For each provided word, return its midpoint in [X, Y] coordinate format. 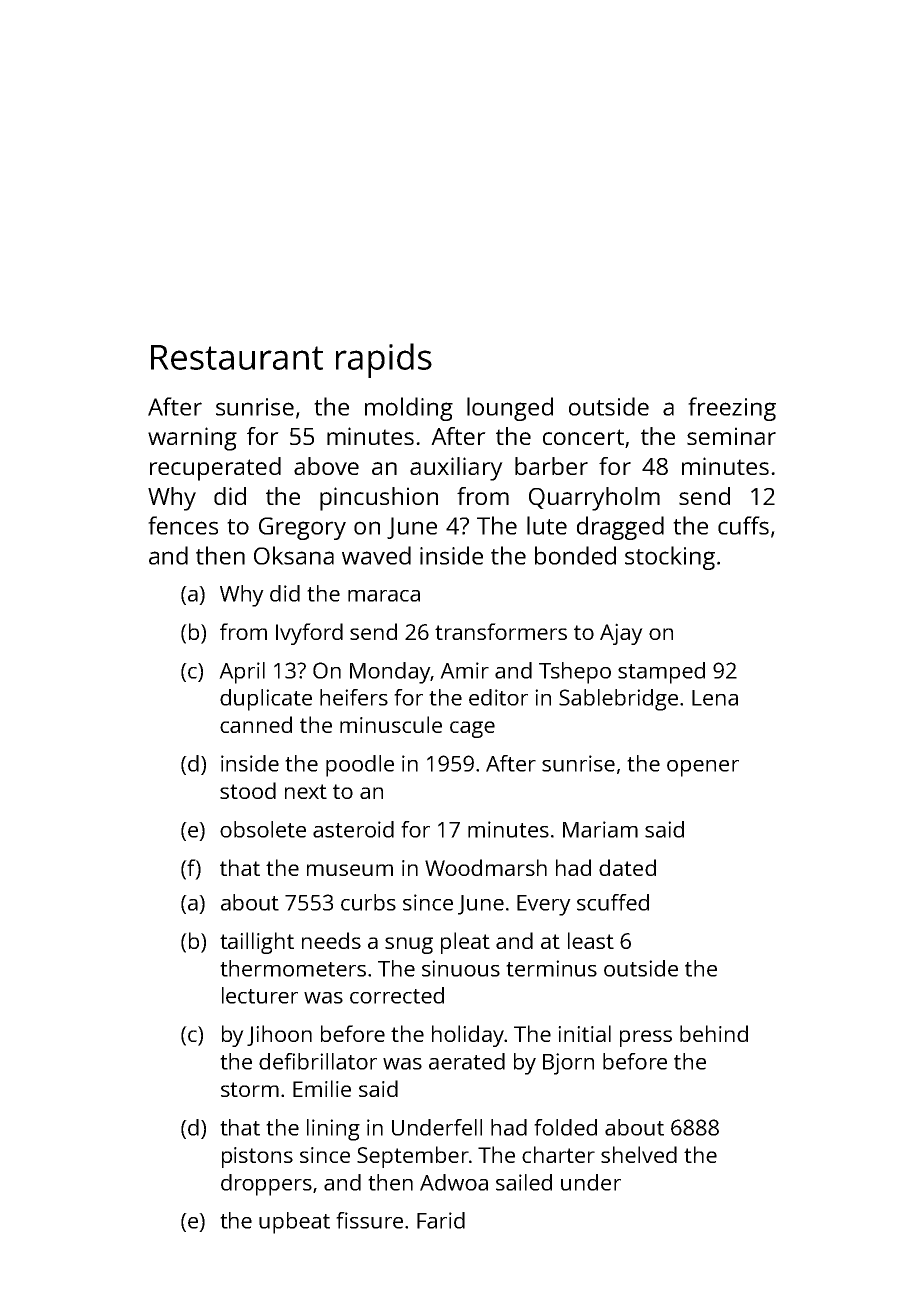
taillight [257, 943]
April [242, 673]
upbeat [294, 1223]
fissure [369, 1220]
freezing [732, 409]
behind [714, 1033]
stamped [661, 673]
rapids [384, 360]
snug [409, 945]
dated [627, 867]
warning [192, 439]
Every [544, 905]
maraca [384, 596]
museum [350, 870]
